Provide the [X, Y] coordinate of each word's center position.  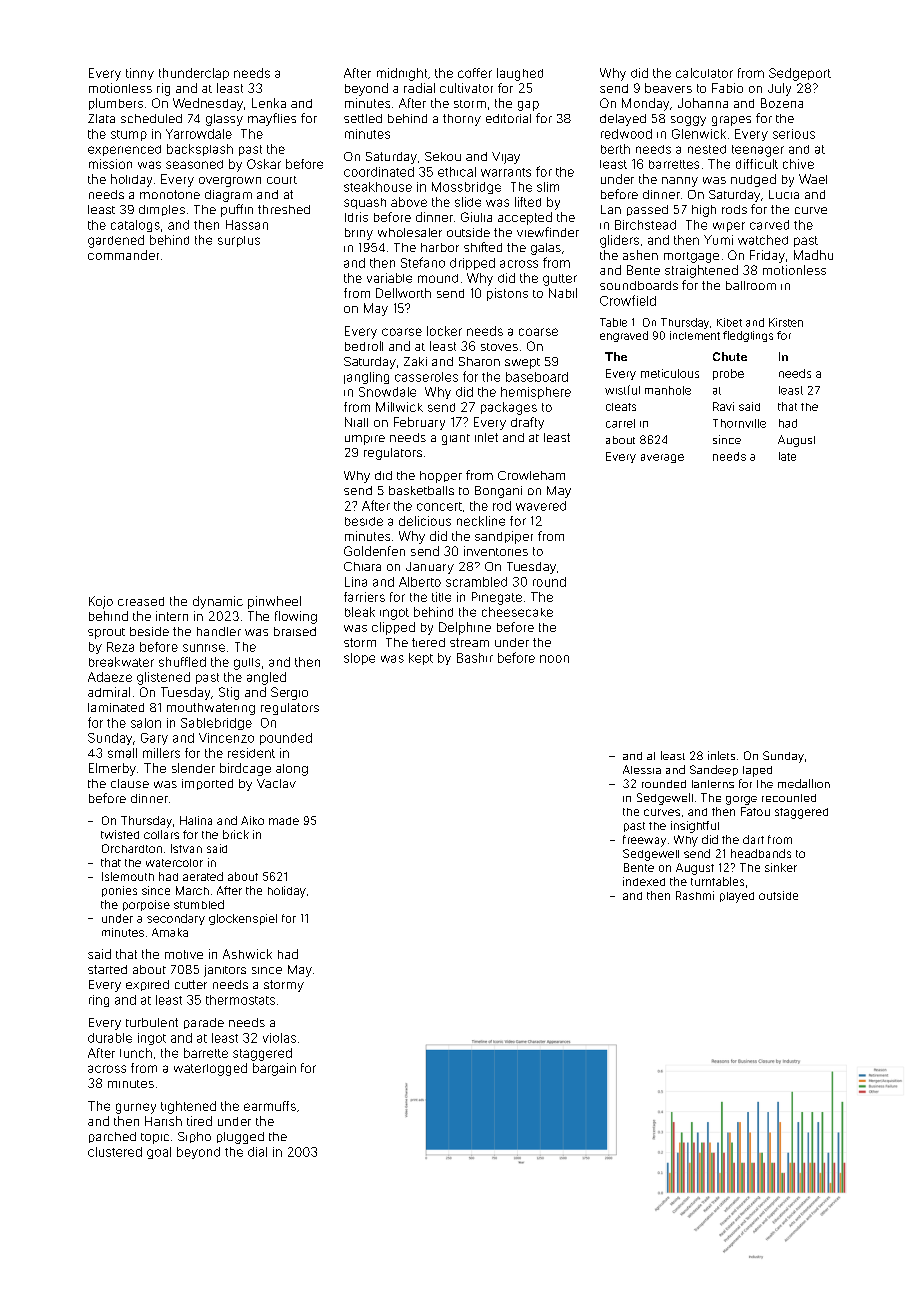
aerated [203, 876]
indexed [644, 881]
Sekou [443, 156]
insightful [695, 827]
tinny [140, 74]
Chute [730, 356]
